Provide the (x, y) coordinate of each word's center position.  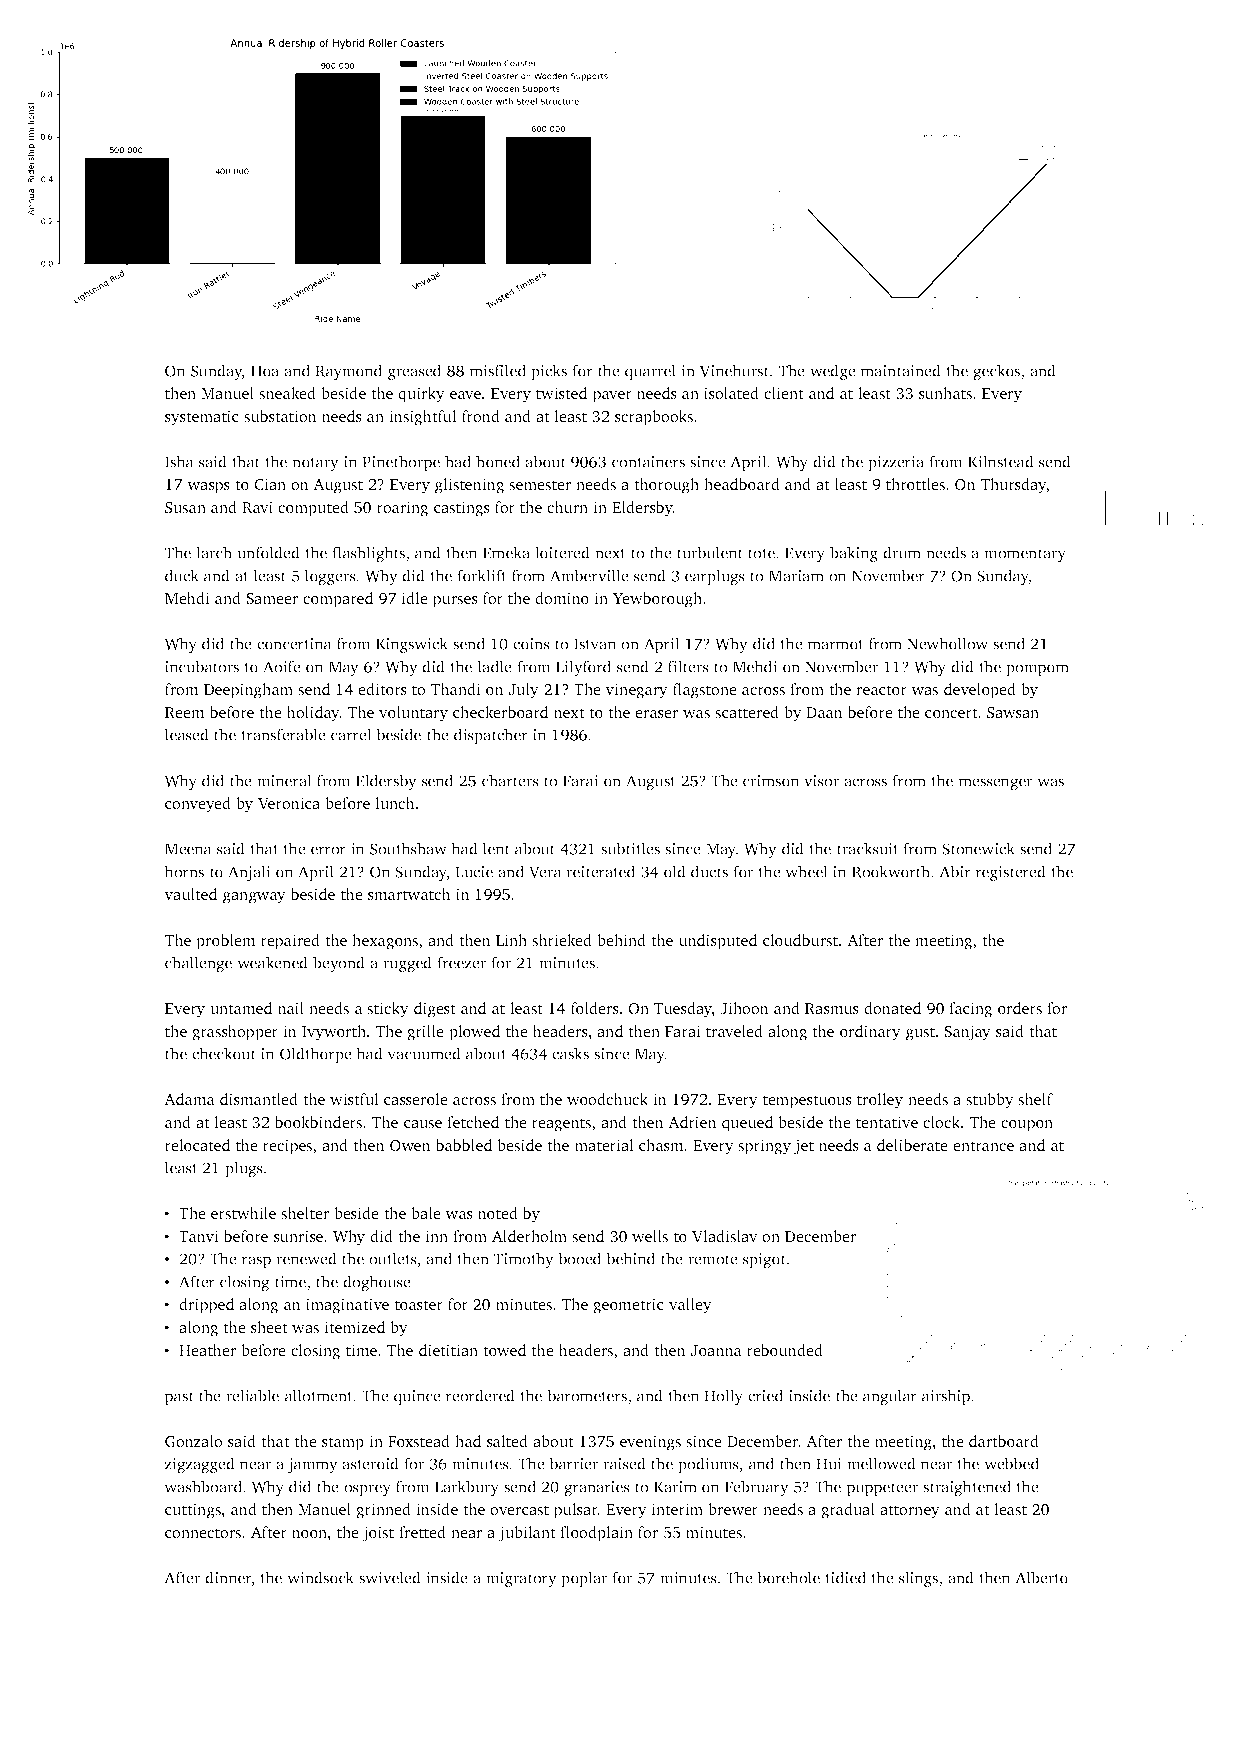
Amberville (589, 575)
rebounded (785, 1350)
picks (549, 372)
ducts (709, 871)
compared (338, 600)
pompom (1037, 670)
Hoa (265, 371)
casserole (416, 1099)
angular (890, 1397)
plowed (474, 1033)
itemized (354, 1327)
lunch (395, 803)
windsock (320, 1577)
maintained (901, 370)
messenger (995, 784)
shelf (1035, 1099)
